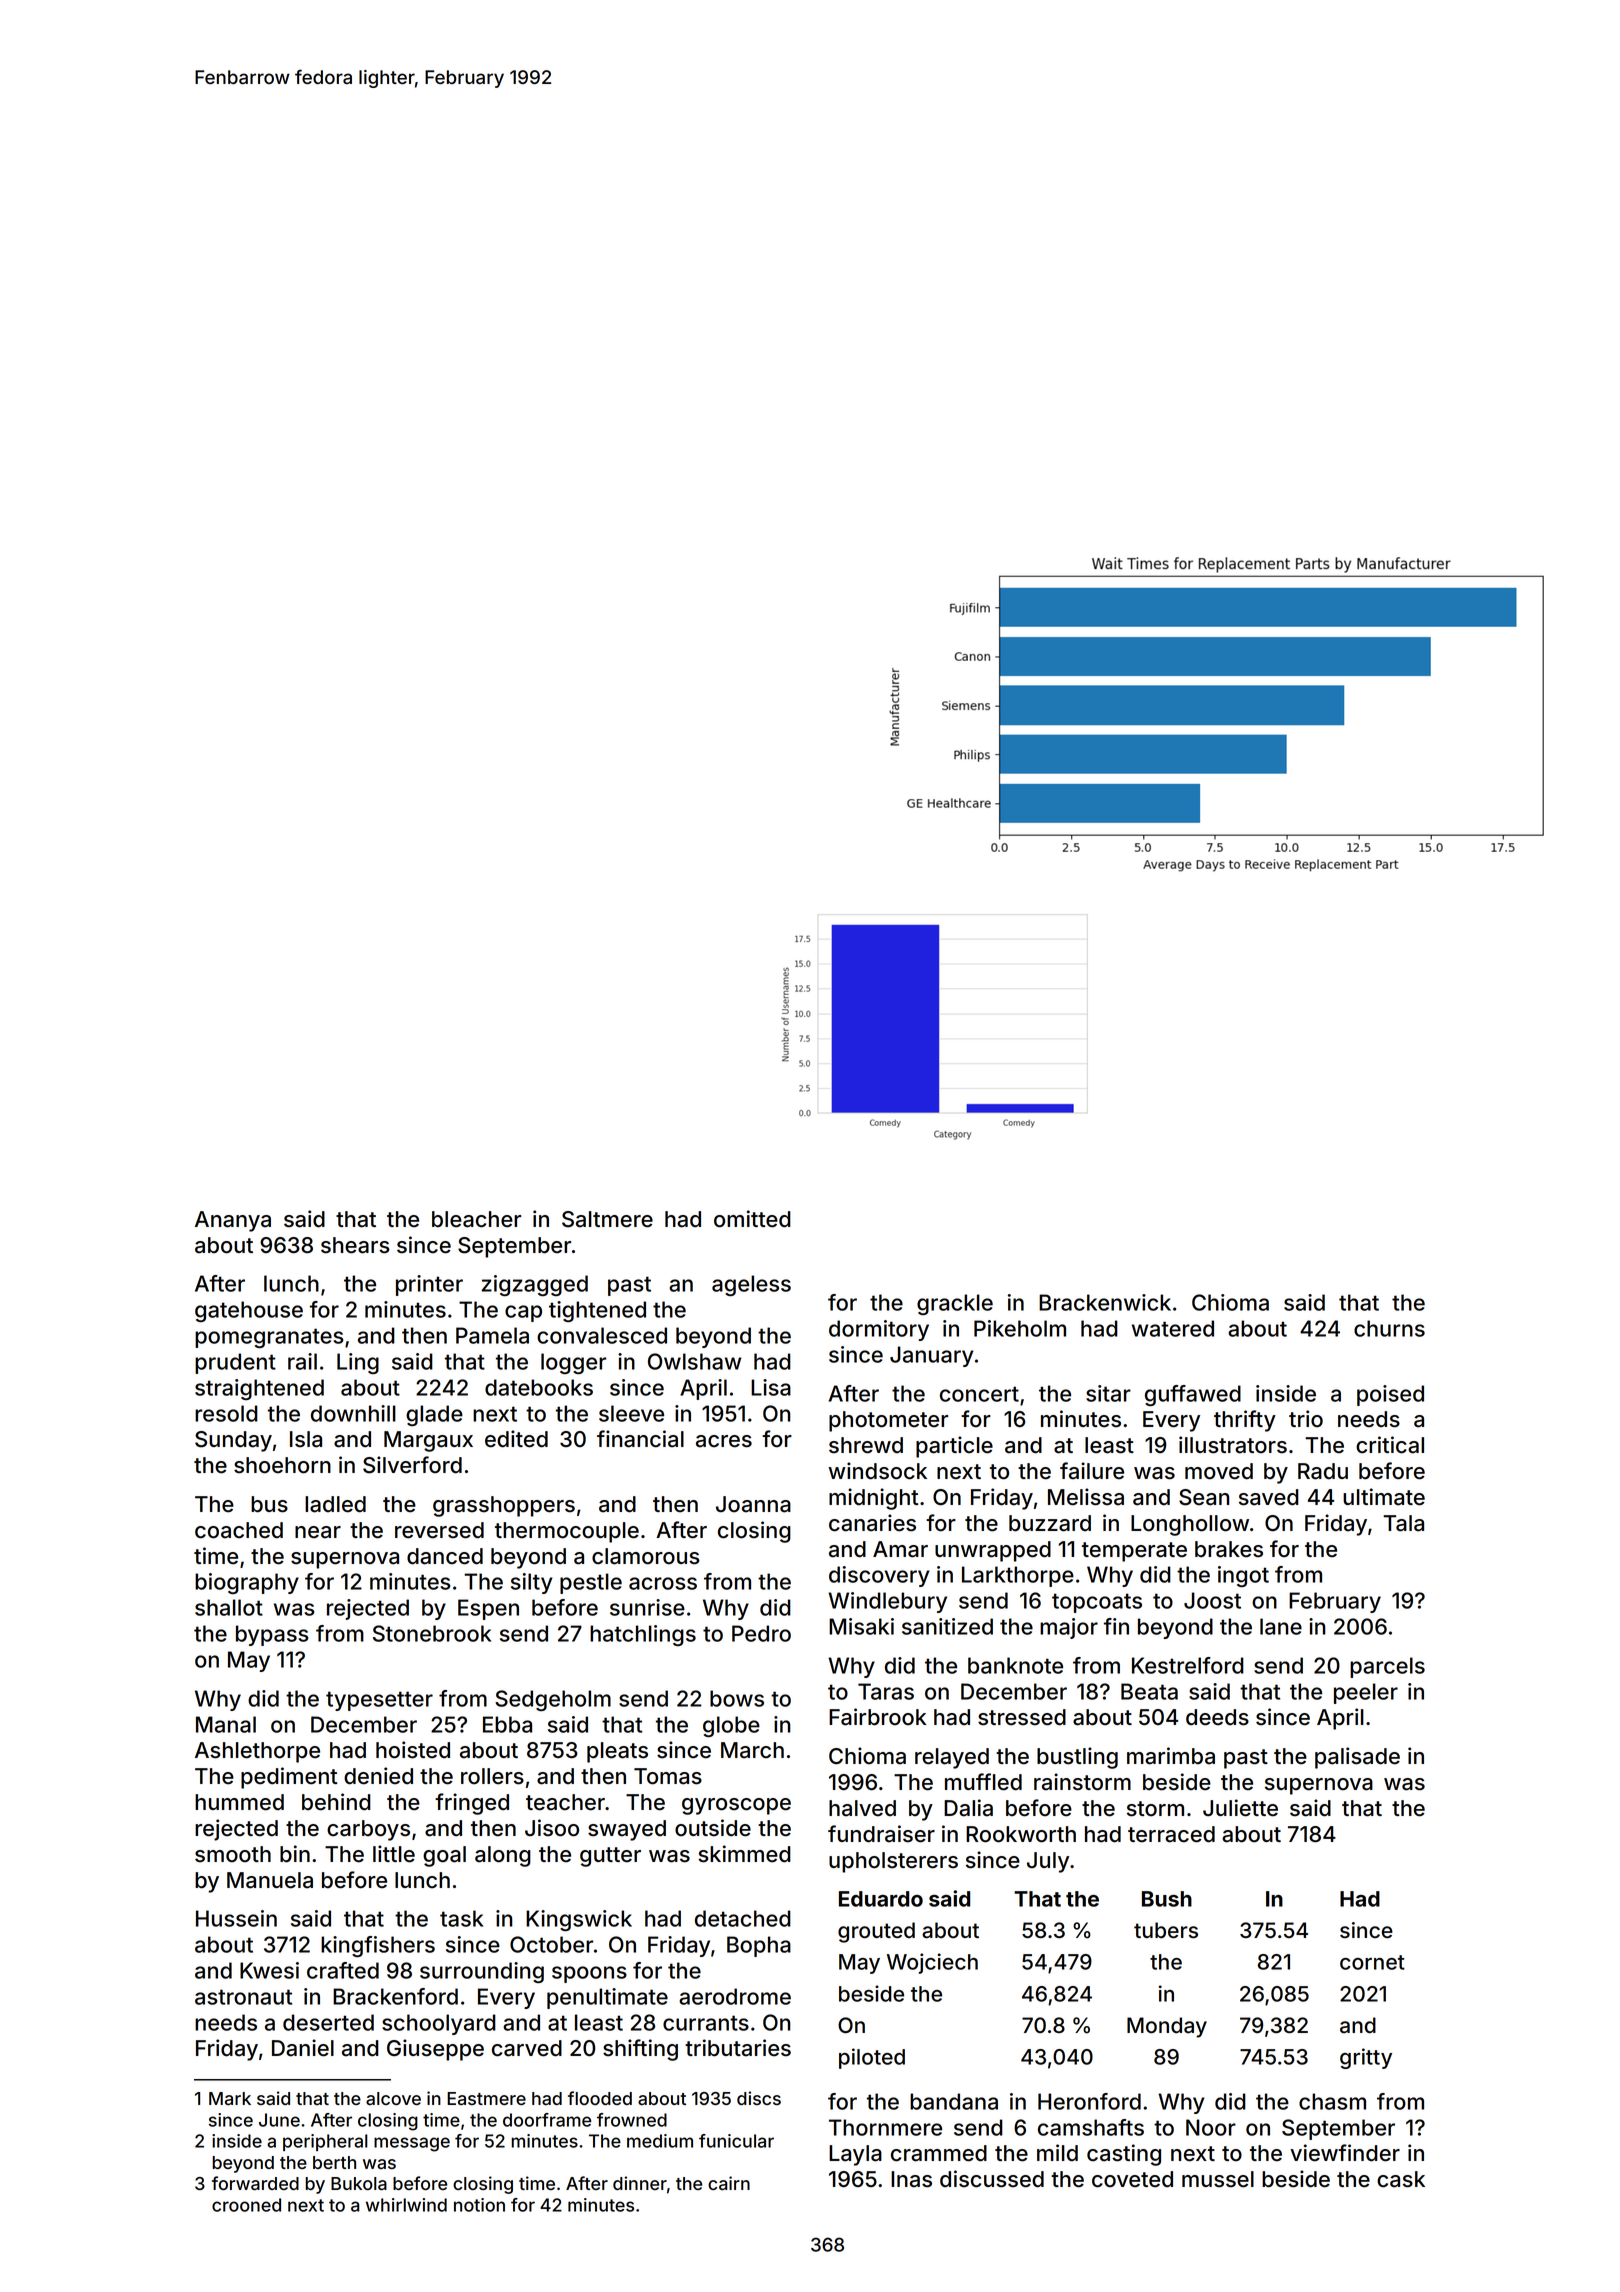  What do you see at coordinates (243, 1997) in the screenshot?
I see `astronaut` at bounding box center [243, 1997].
